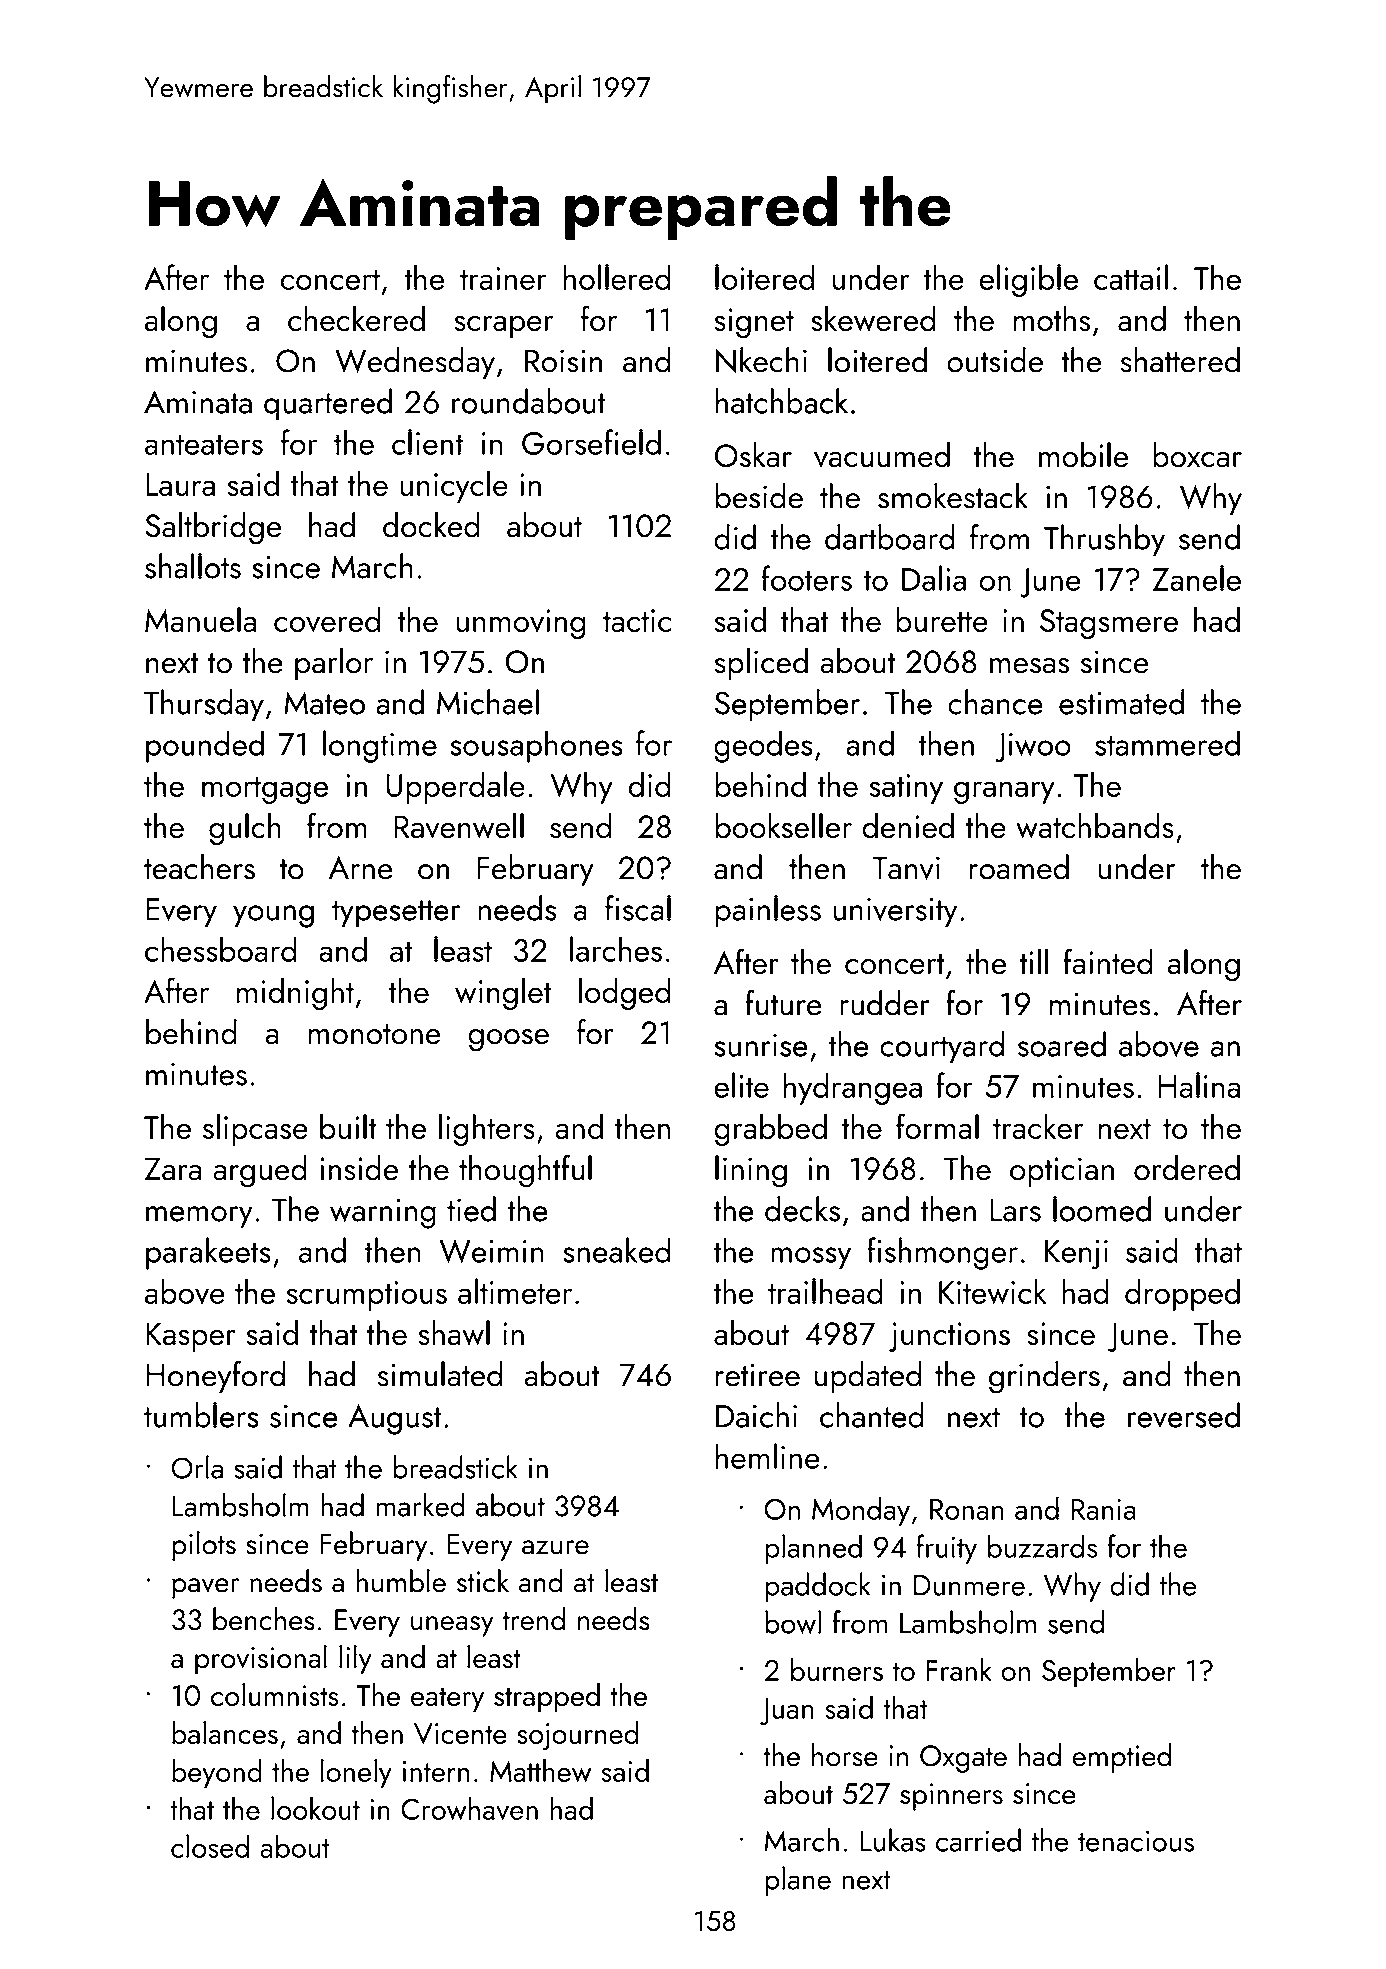  Describe the element at coordinates (890, 537) in the page. I see `dartboard` at that location.
